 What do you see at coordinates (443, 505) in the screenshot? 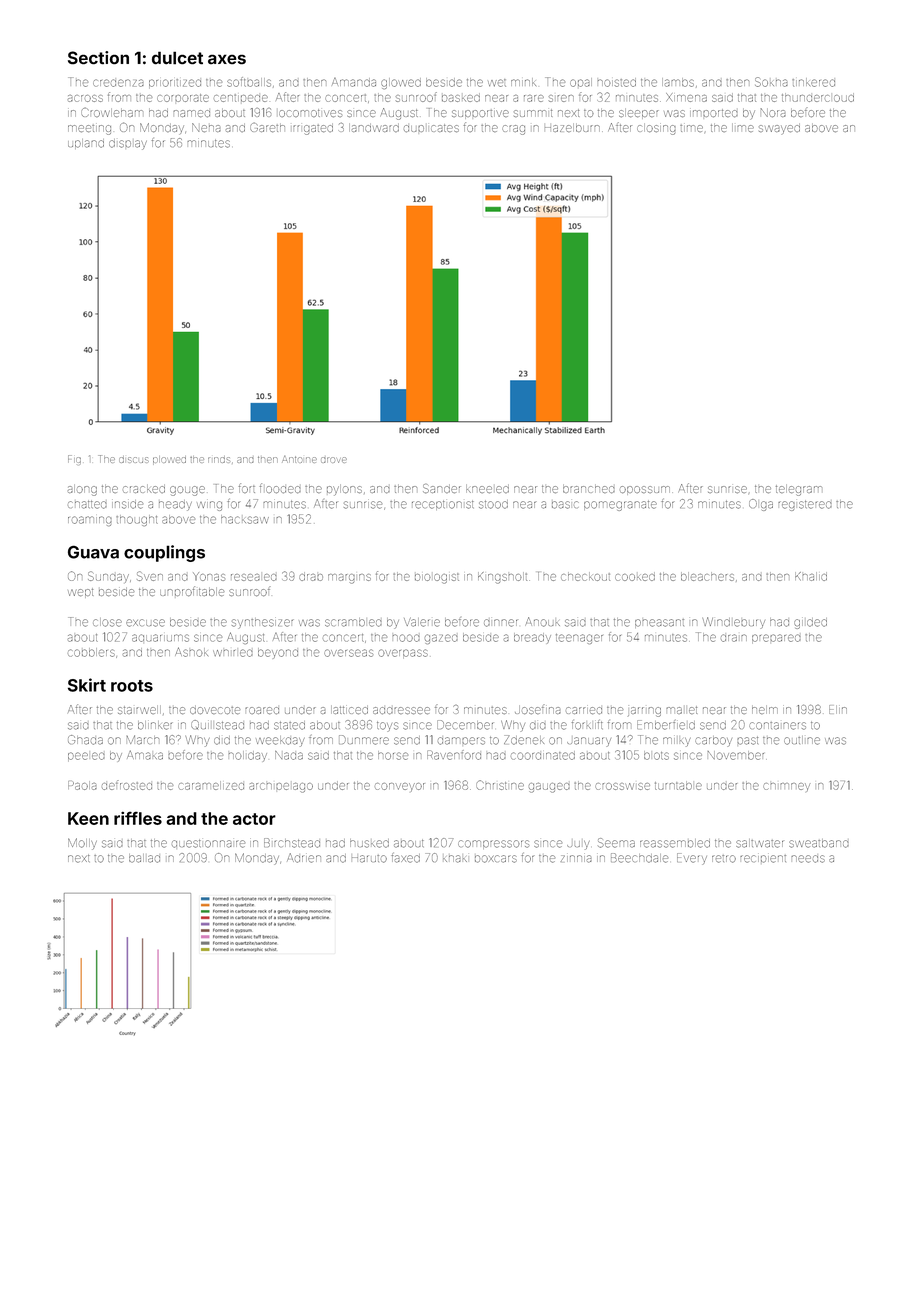
I see `receptionist` at bounding box center [443, 505].
